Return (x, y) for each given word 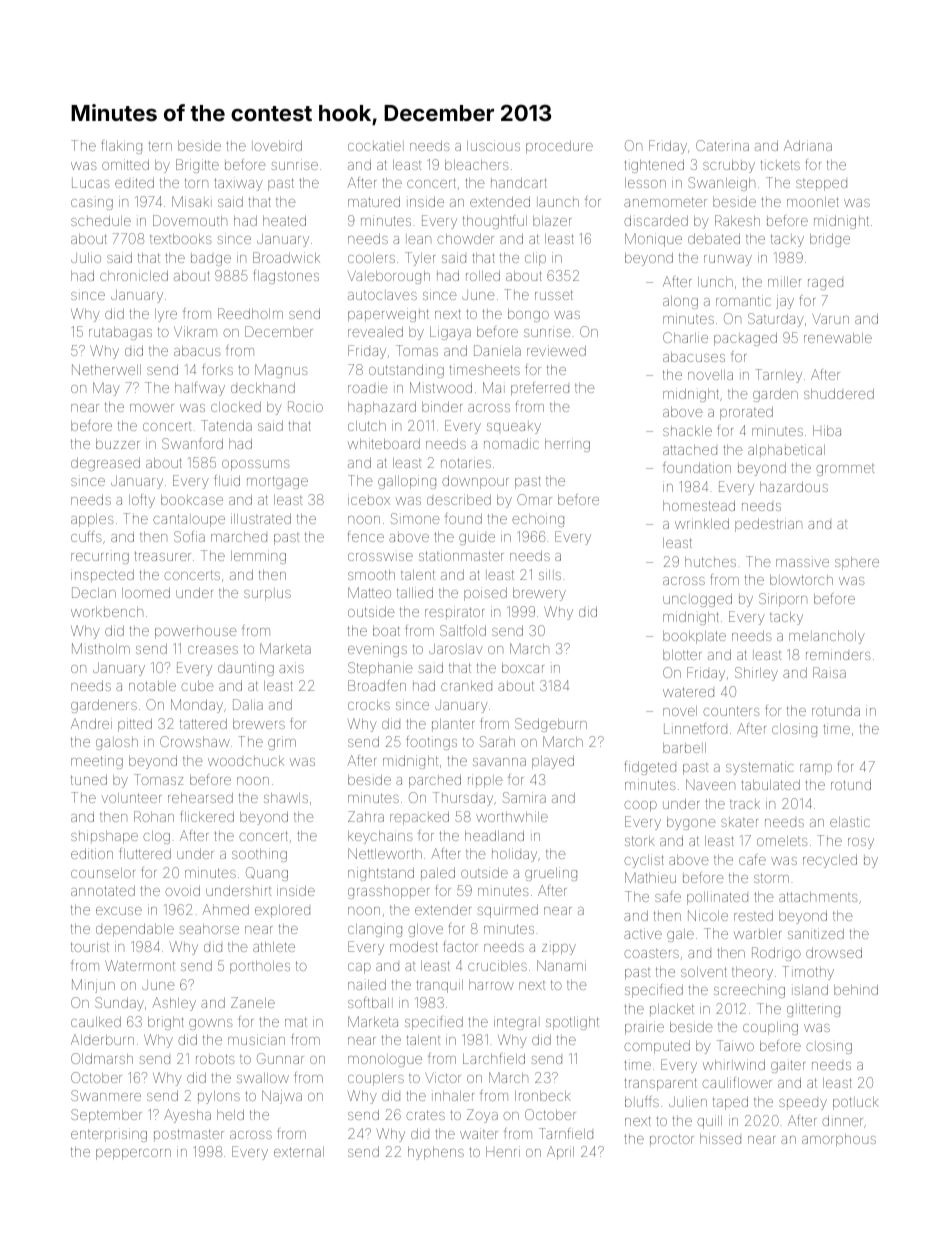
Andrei (91, 723)
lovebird (277, 145)
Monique (653, 240)
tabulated (770, 784)
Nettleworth (385, 853)
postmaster (189, 1135)
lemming (258, 557)
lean (418, 239)
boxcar (523, 668)
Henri (503, 1151)
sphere (857, 563)
